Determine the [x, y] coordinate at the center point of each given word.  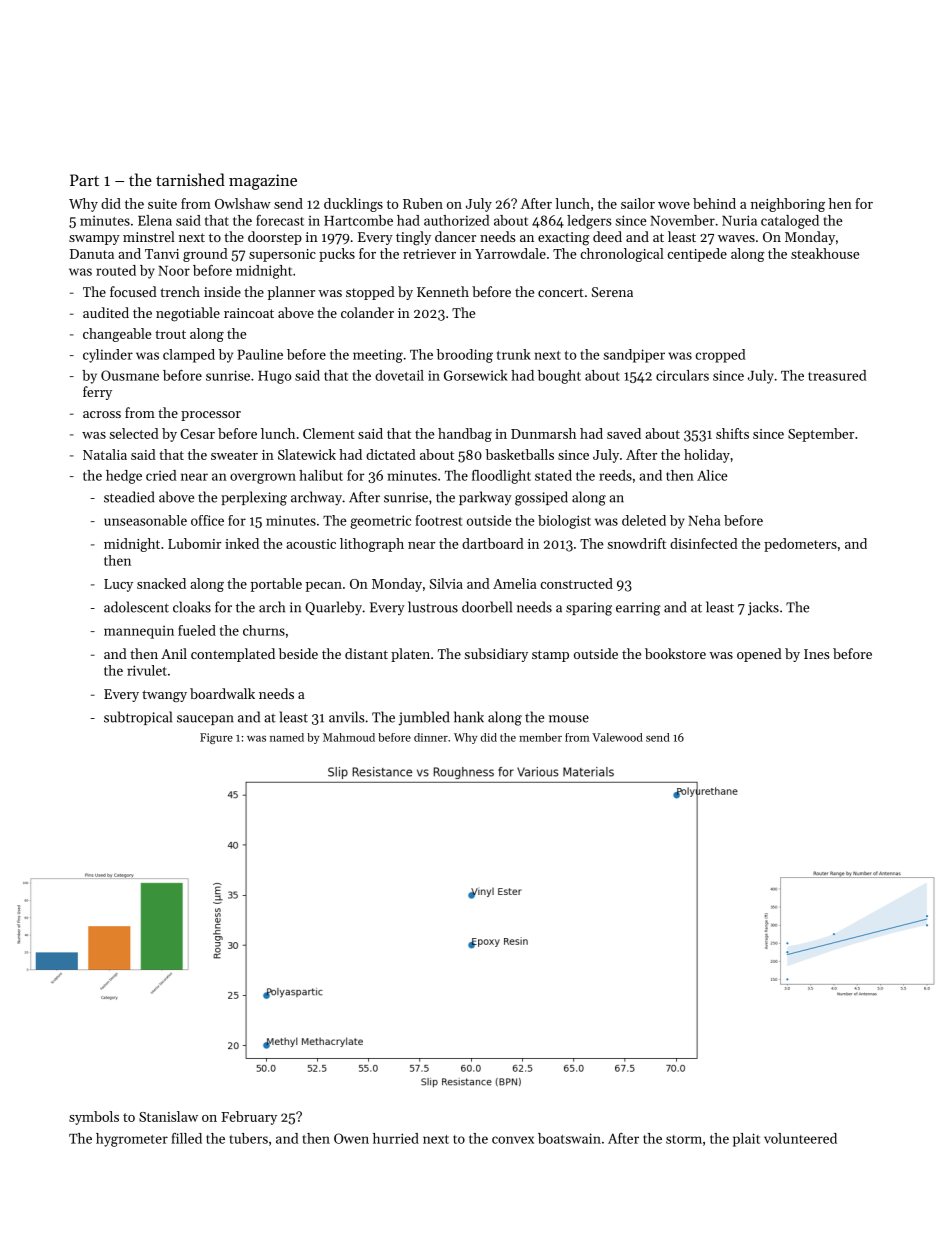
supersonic [282, 255]
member [540, 737]
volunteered [800, 1138]
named [287, 737]
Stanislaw [168, 1116]
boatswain [569, 1138]
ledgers [589, 222]
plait [746, 1140]
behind [714, 203]
